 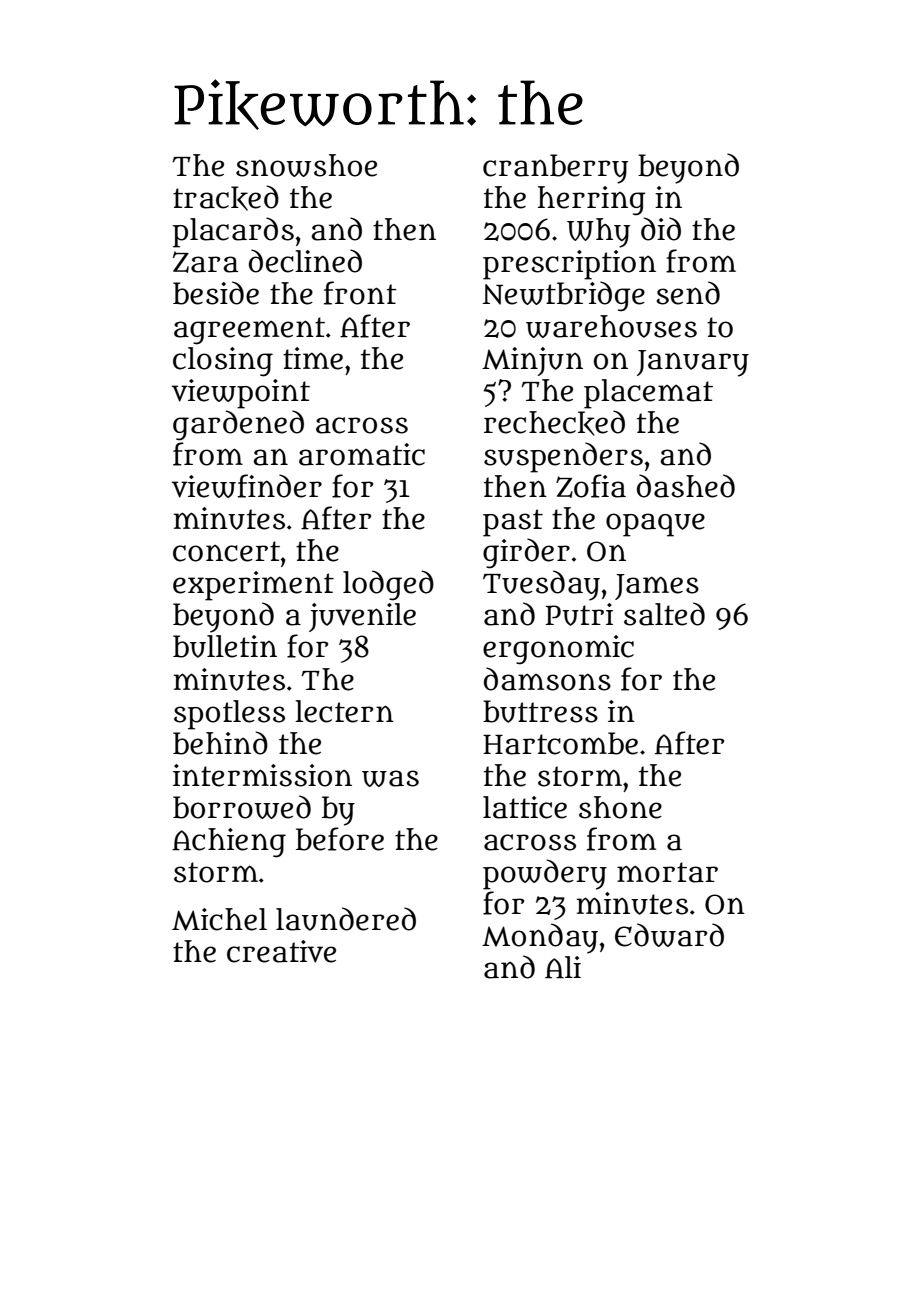 What do you see at coordinates (555, 169) in the document?
I see `cranberry` at bounding box center [555, 169].
